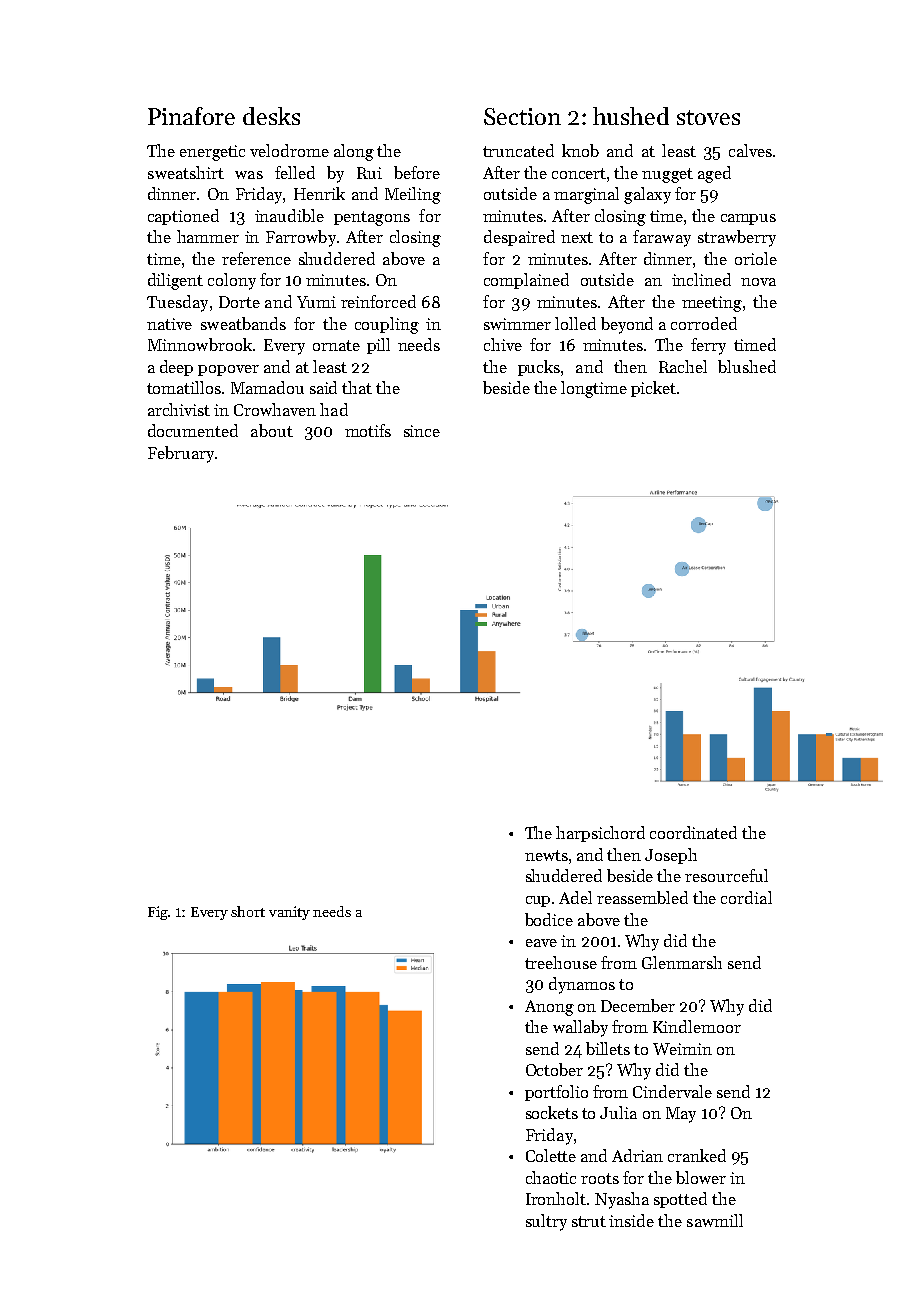  I want to click on stoves, so click(708, 117).
